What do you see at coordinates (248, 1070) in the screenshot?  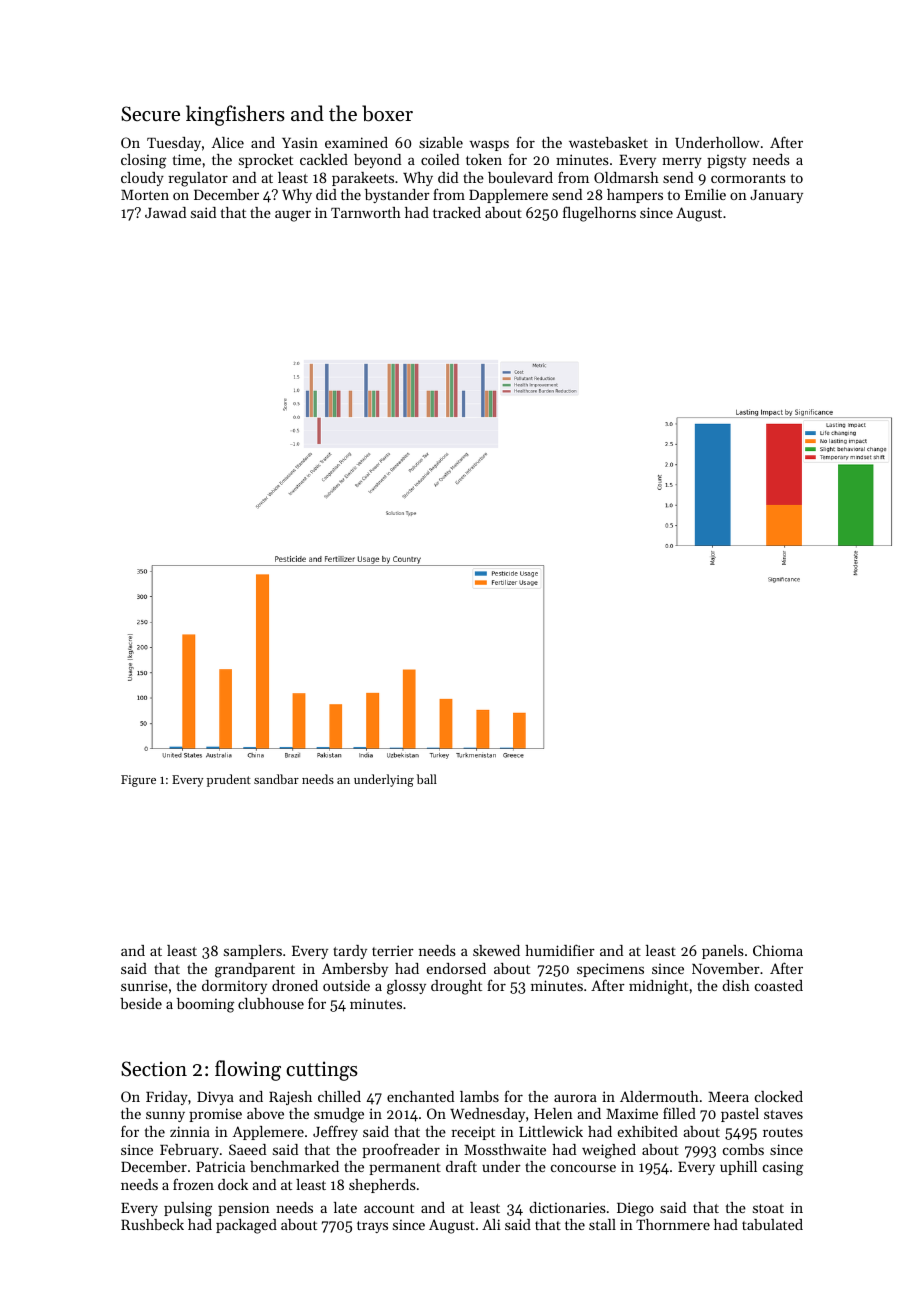 I see `flowing` at bounding box center [248, 1070].
